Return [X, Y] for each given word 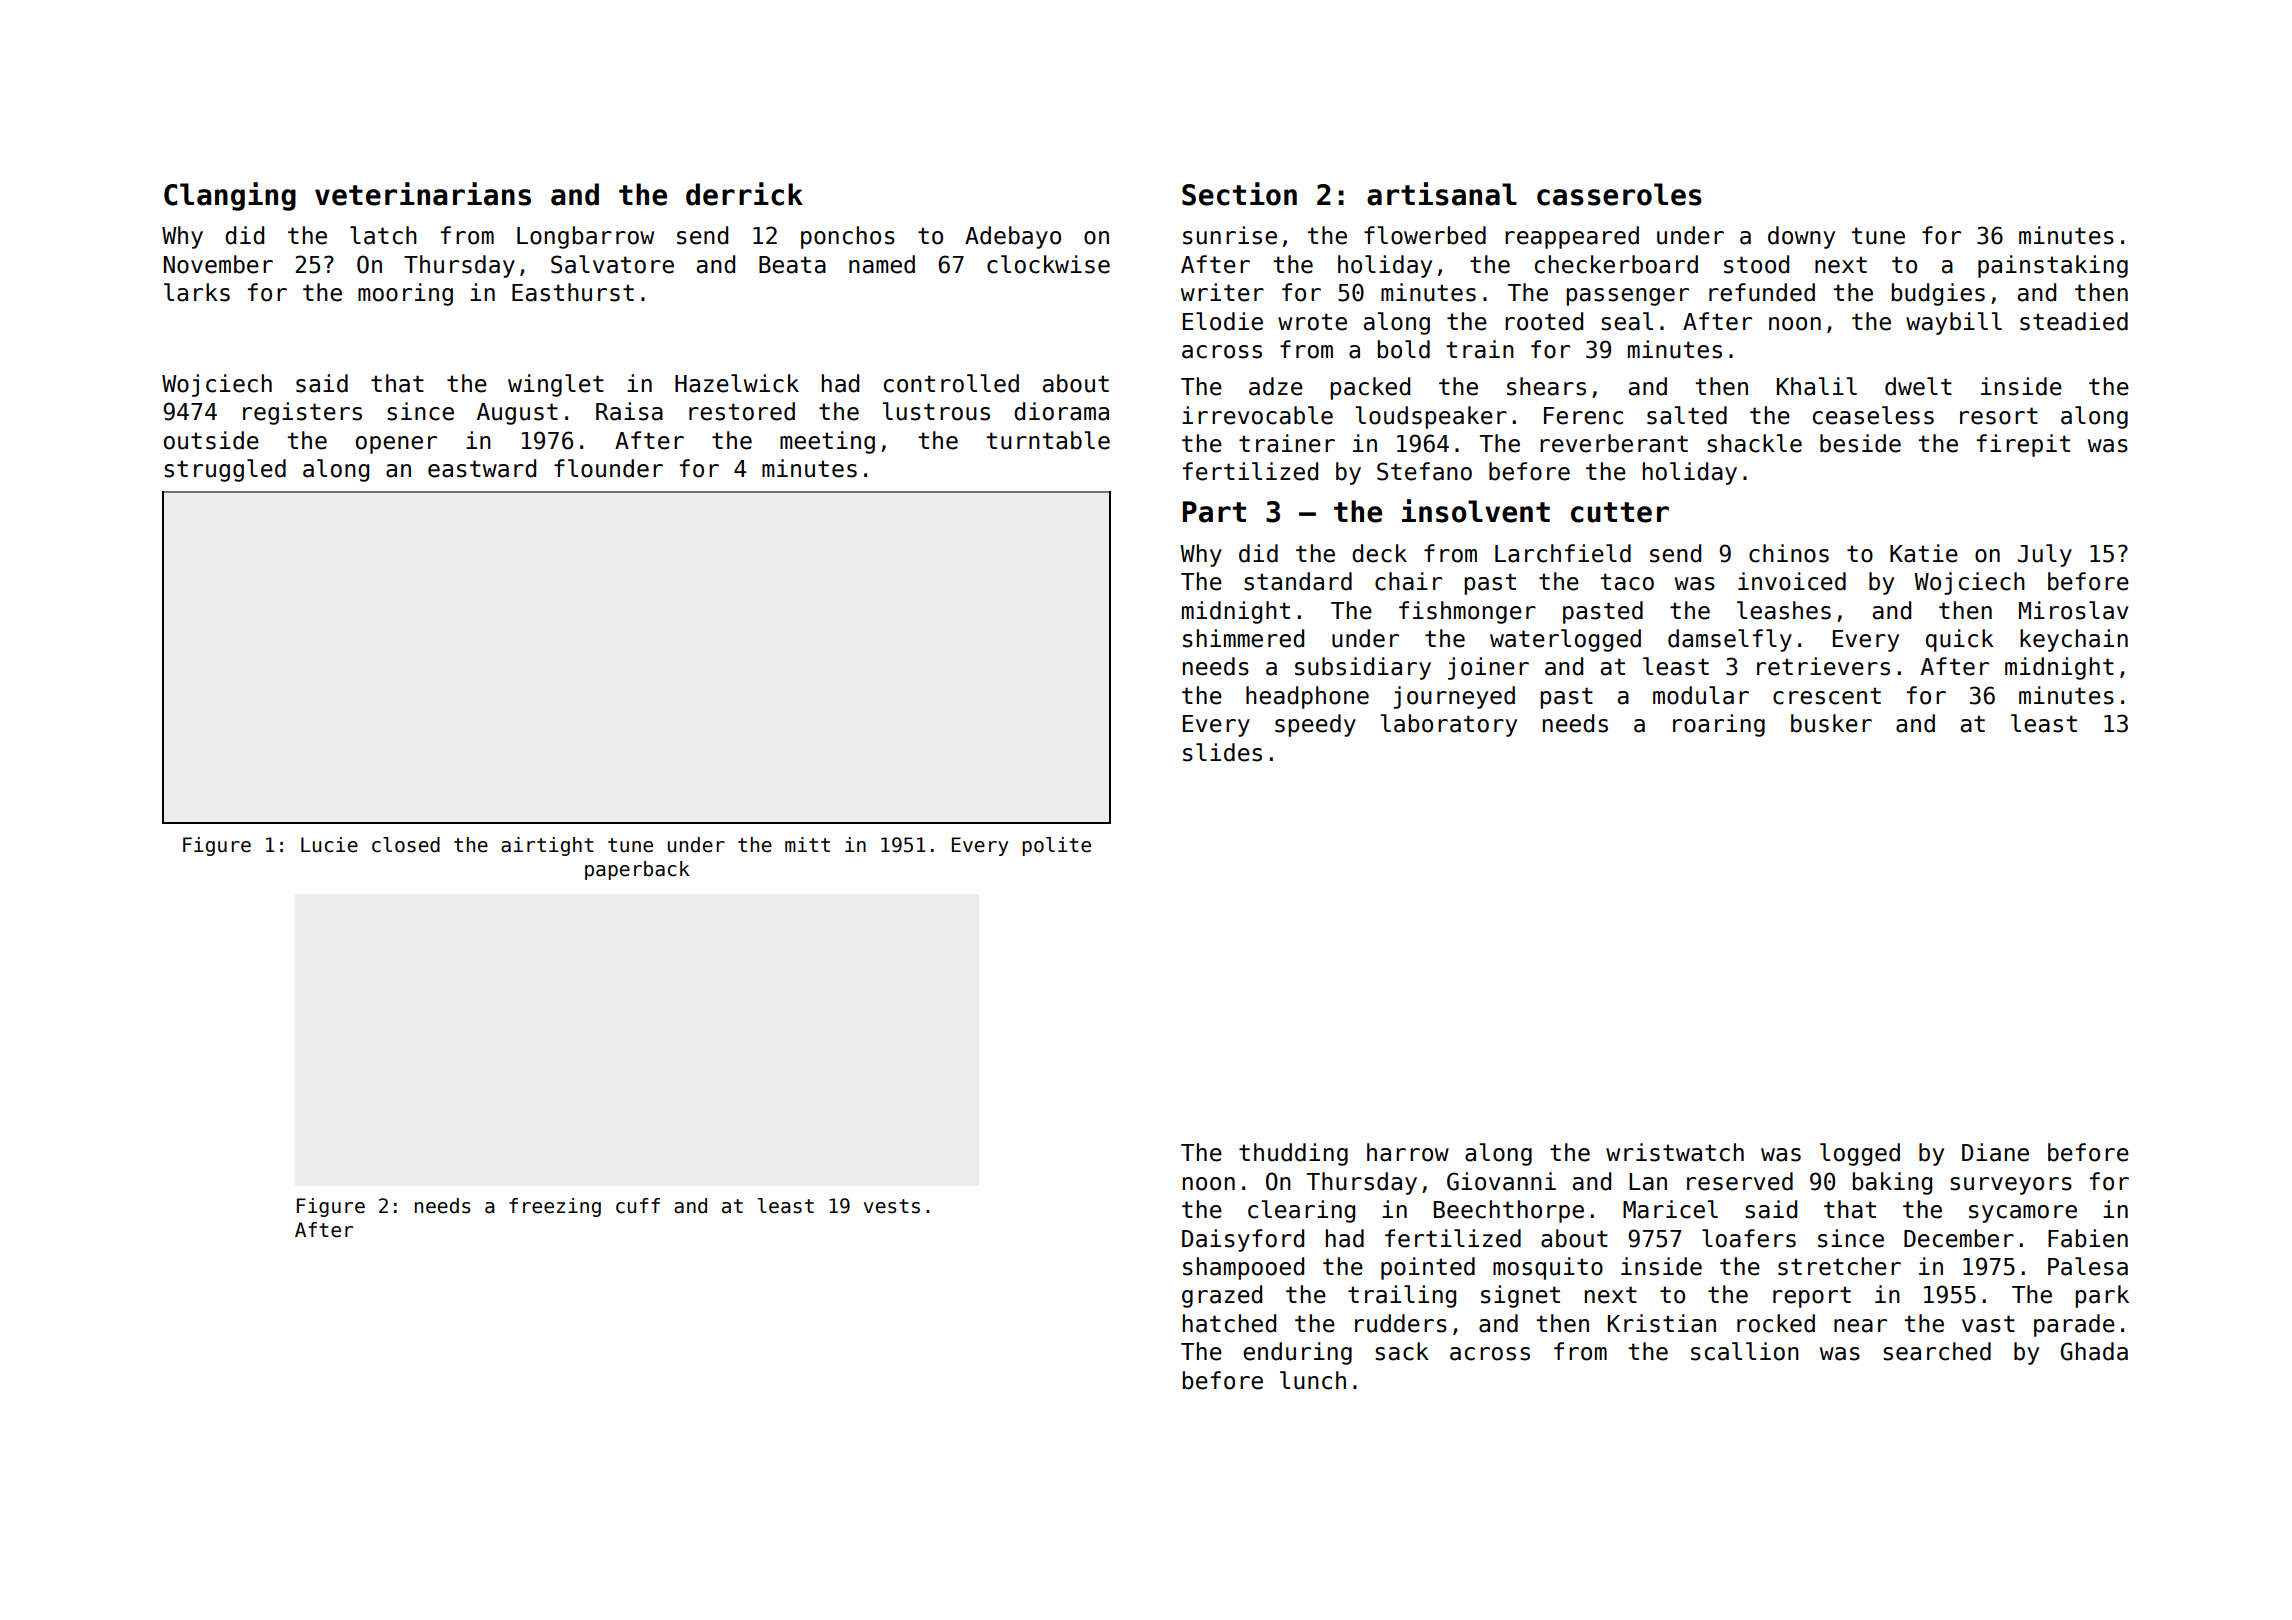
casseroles [1619, 194]
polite [1056, 846]
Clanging [230, 196]
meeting [827, 442]
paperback [637, 870]
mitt [807, 844]
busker [1831, 723]
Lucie [329, 845]
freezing [555, 1207]
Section [1239, 194]
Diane [1995, 1152]
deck [1379, 553]
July [2045, 555]
